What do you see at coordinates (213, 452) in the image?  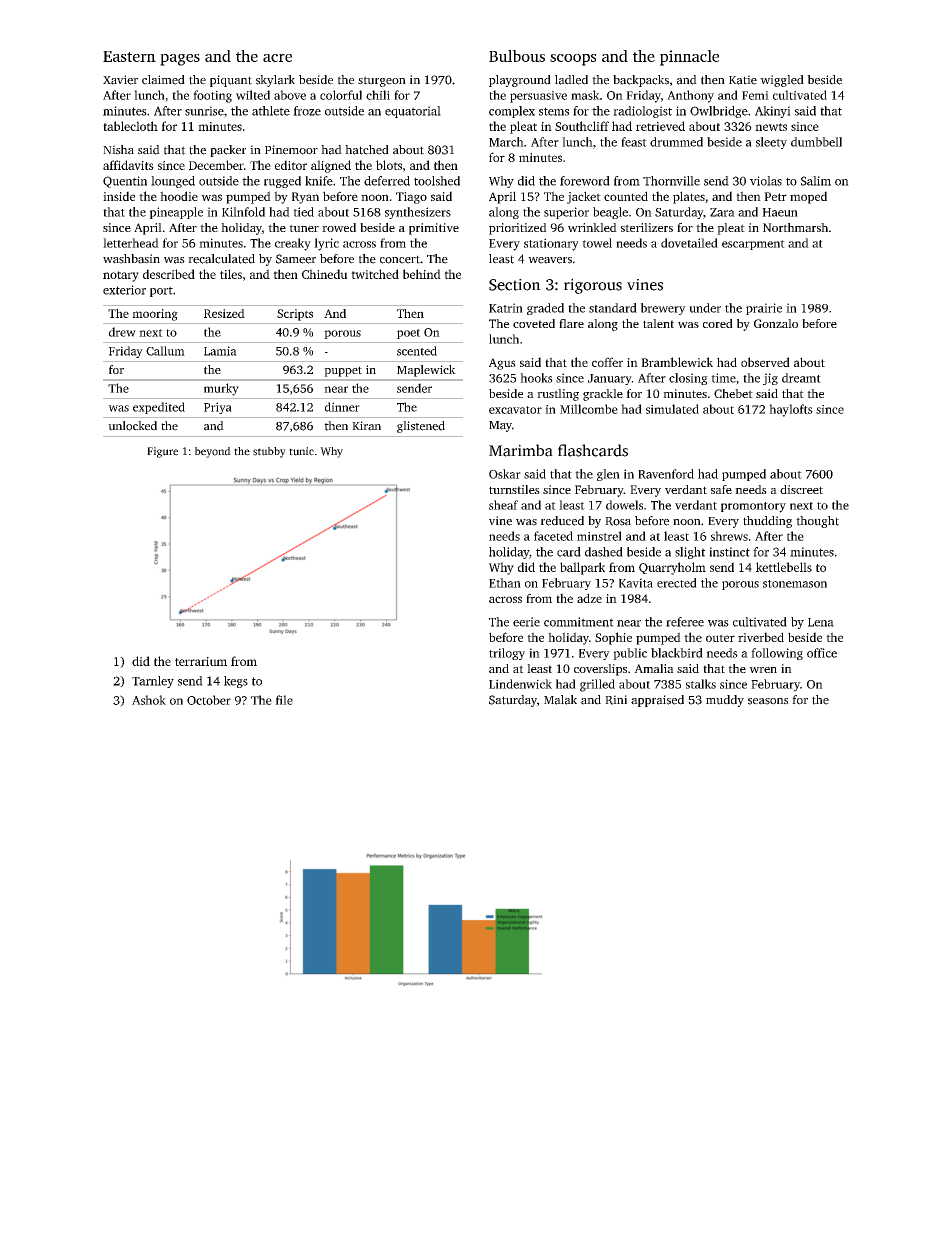 I see `beyond` at bounding box center [213, 452].
